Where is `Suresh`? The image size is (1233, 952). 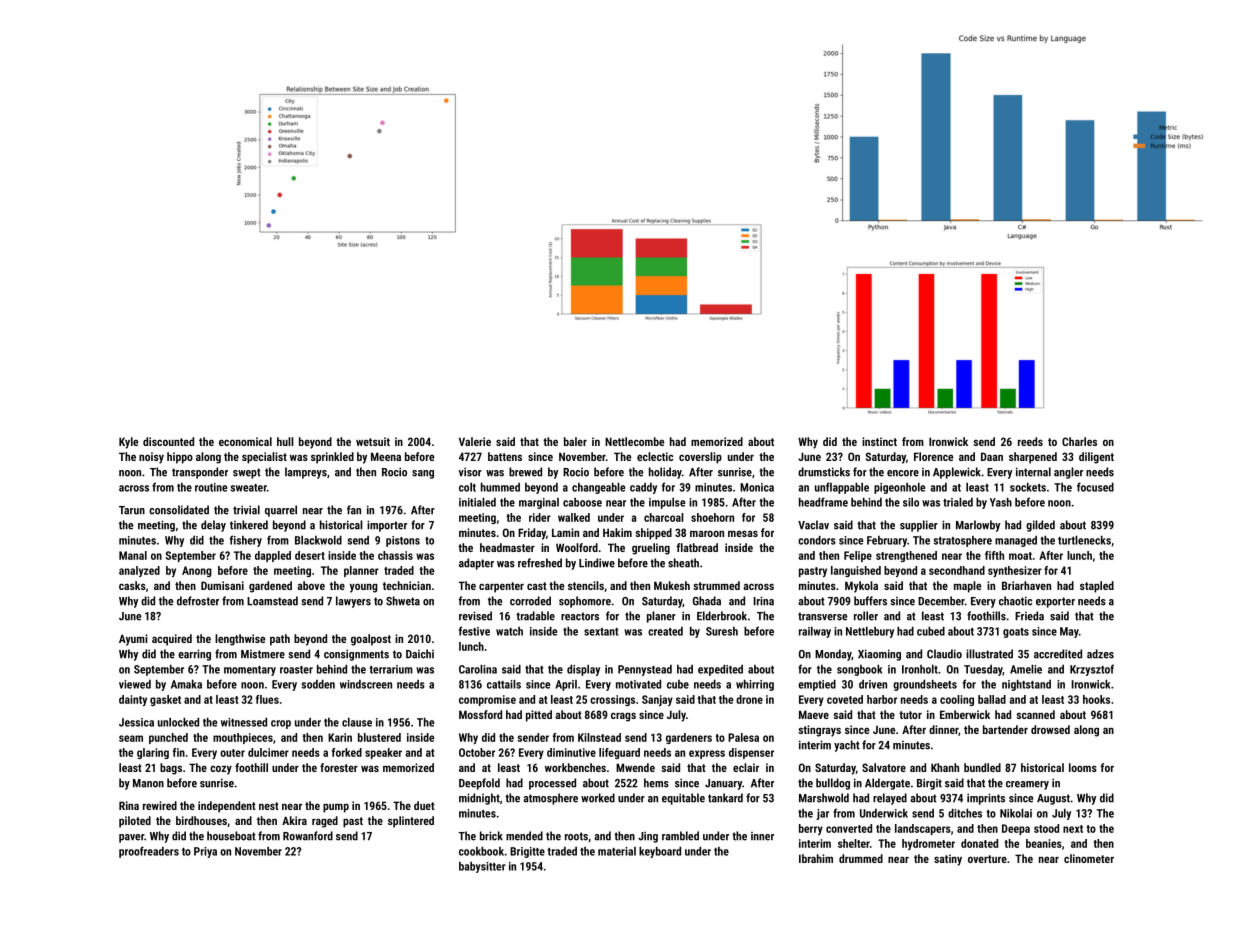
Suresh is located at coordinates (722, 631).
